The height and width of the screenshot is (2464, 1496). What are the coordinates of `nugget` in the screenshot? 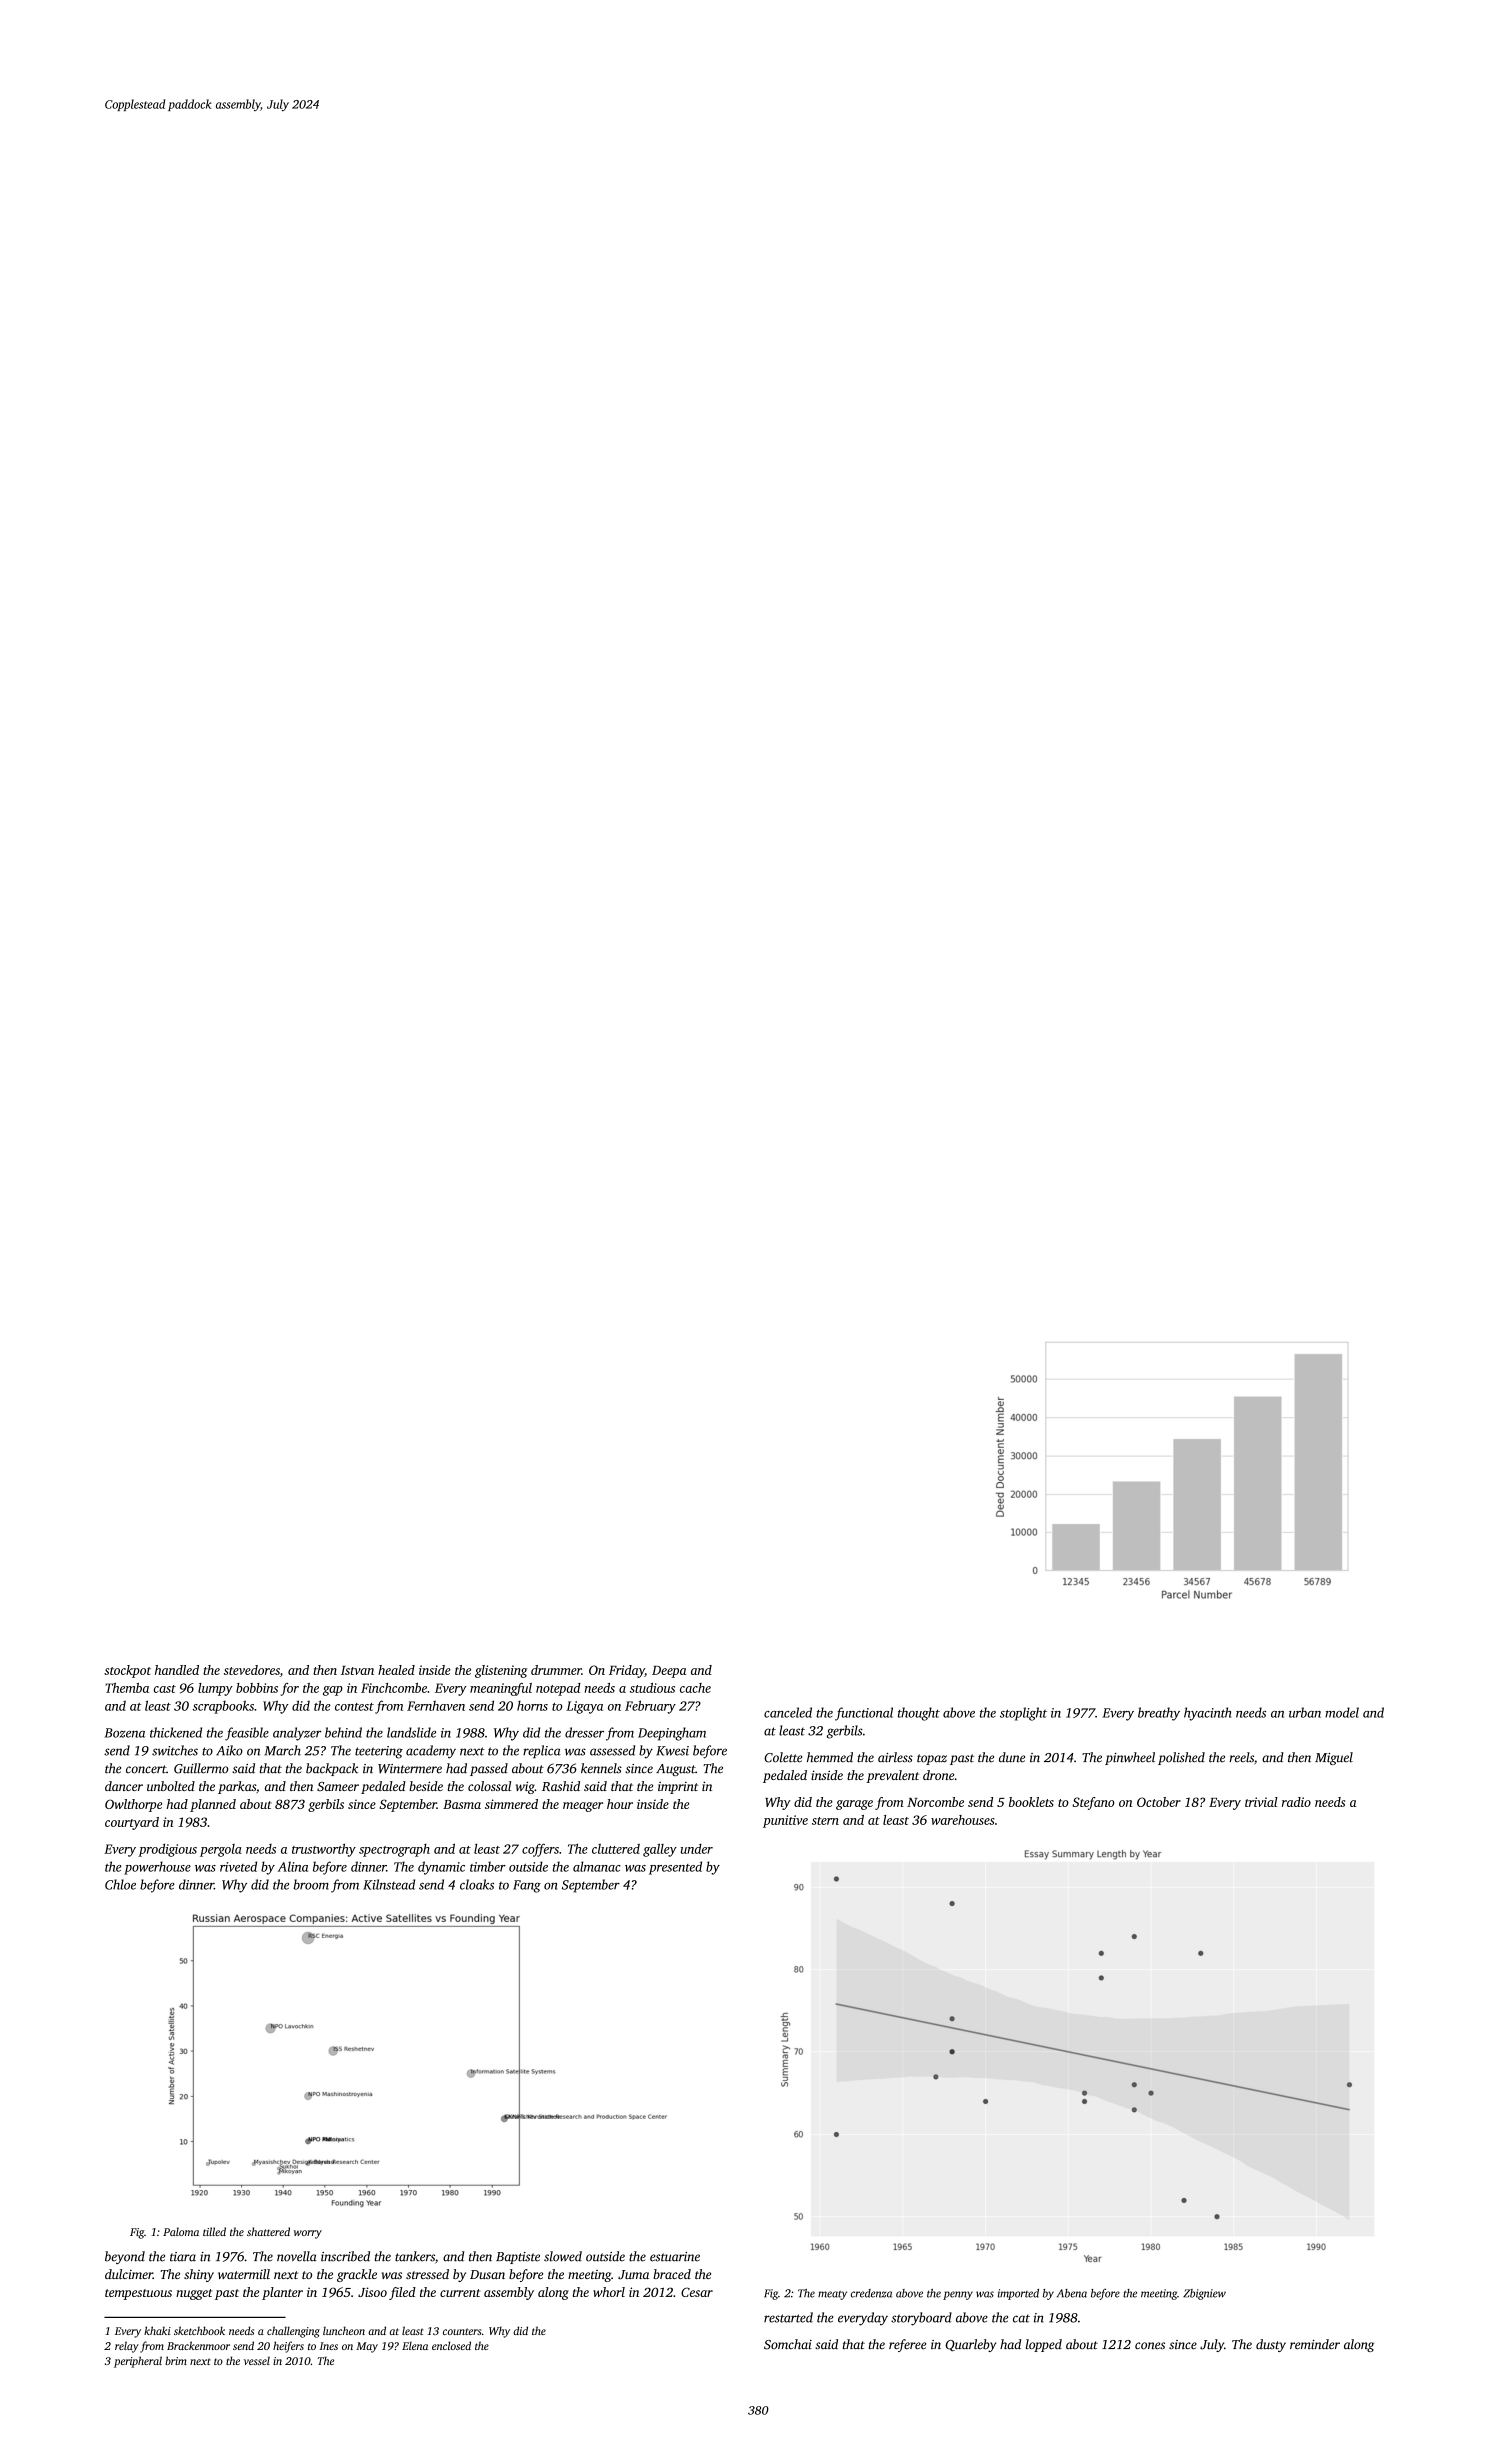 It's located at (194, 2294).
